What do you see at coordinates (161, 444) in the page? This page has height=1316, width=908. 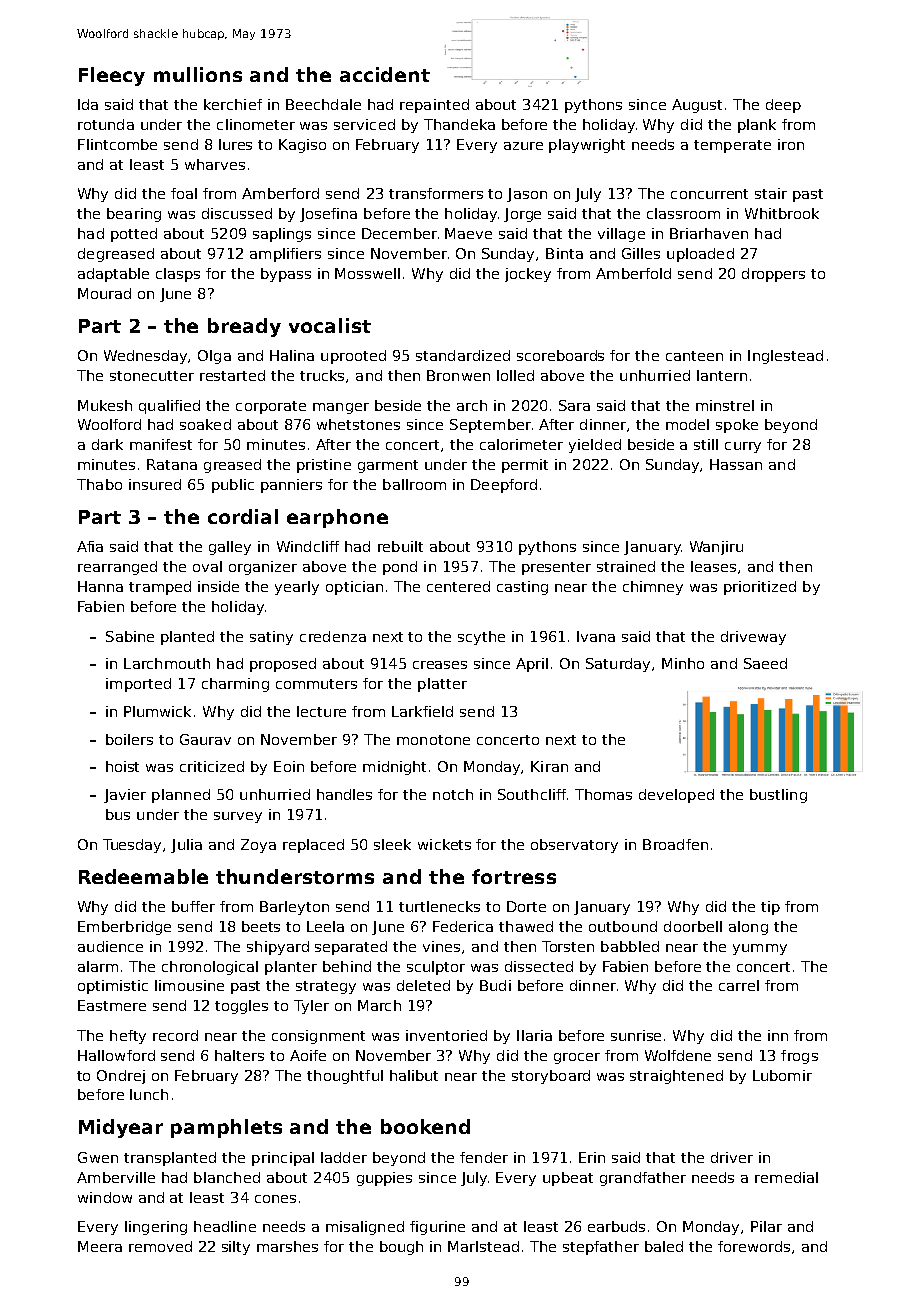 I see `manifest` at bounding box center [161, 444].
